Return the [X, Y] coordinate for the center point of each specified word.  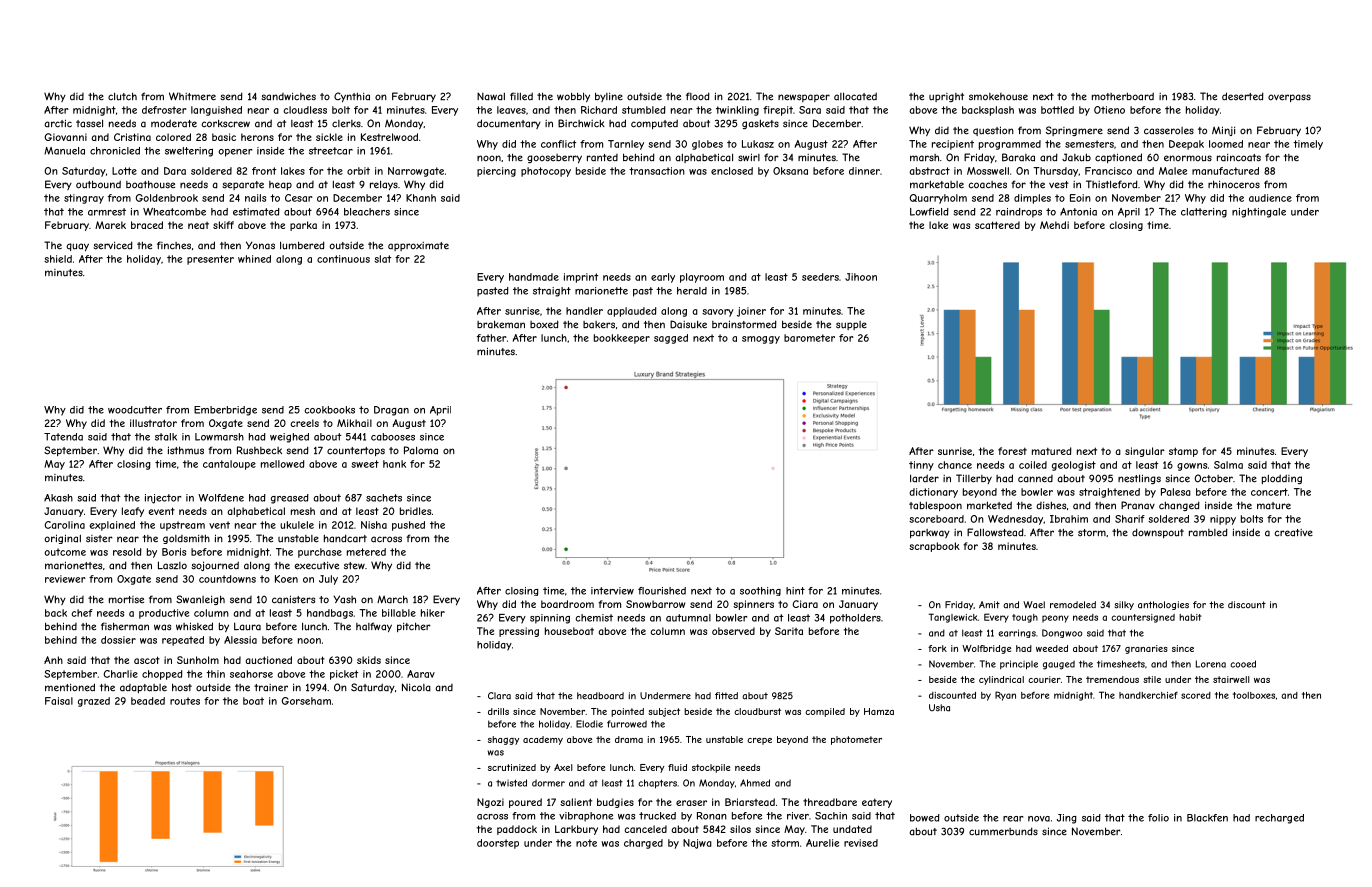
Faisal [59, 701]
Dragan [391, 411]
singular [1145, 452]
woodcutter [135, 410]
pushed [408, 526]
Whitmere [192, 96]
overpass [1289, 98]
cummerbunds [1003, 831]
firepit [778, 111]
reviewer [65, 579]
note [586, 843]
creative [1293, 533]
